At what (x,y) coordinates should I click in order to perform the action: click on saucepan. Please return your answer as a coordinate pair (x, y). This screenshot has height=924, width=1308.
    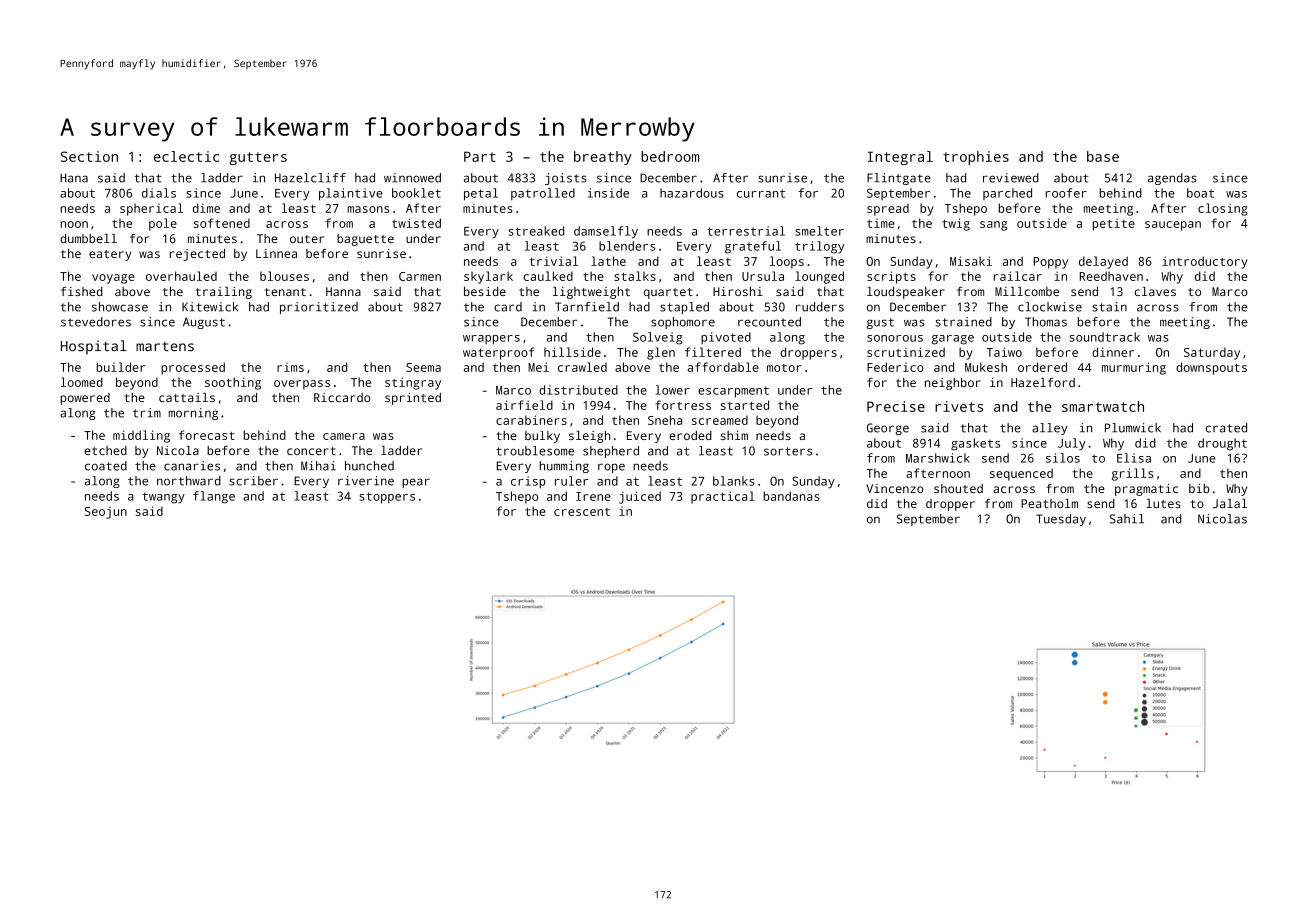
    Looking at the image, I should click on (1173, 226).
